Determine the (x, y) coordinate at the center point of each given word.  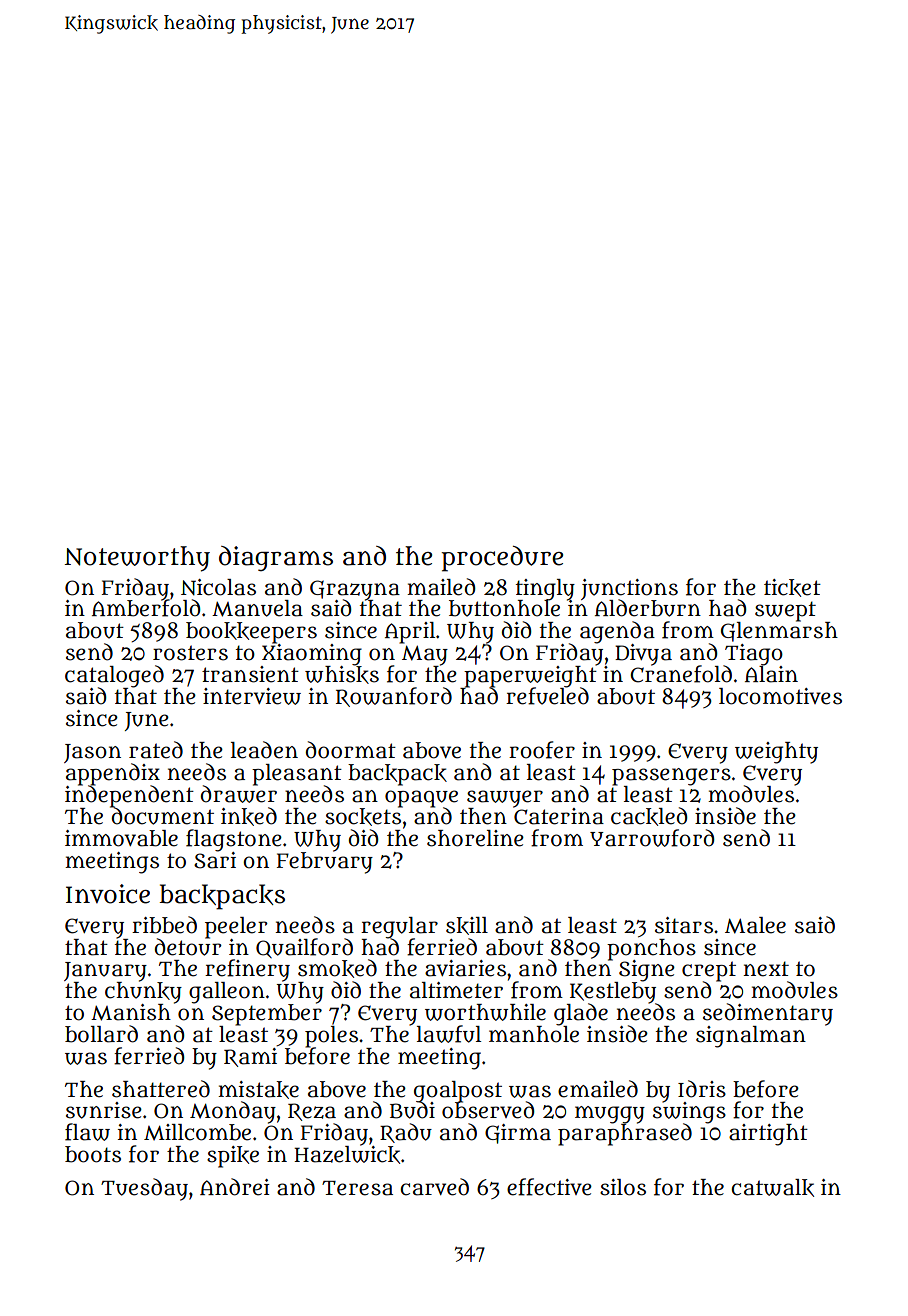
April (410, 633)
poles (331, 1036)
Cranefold (681, 674)
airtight (768, 1135)
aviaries (465, 968)
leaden (264, 750)
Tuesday (144, 1189)
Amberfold (146, 608)
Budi (412, 1110)
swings (689, 1113)
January (105, 972)
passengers (671, 777)
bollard (101, 1034)
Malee (755, 925)
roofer (542, 750)
